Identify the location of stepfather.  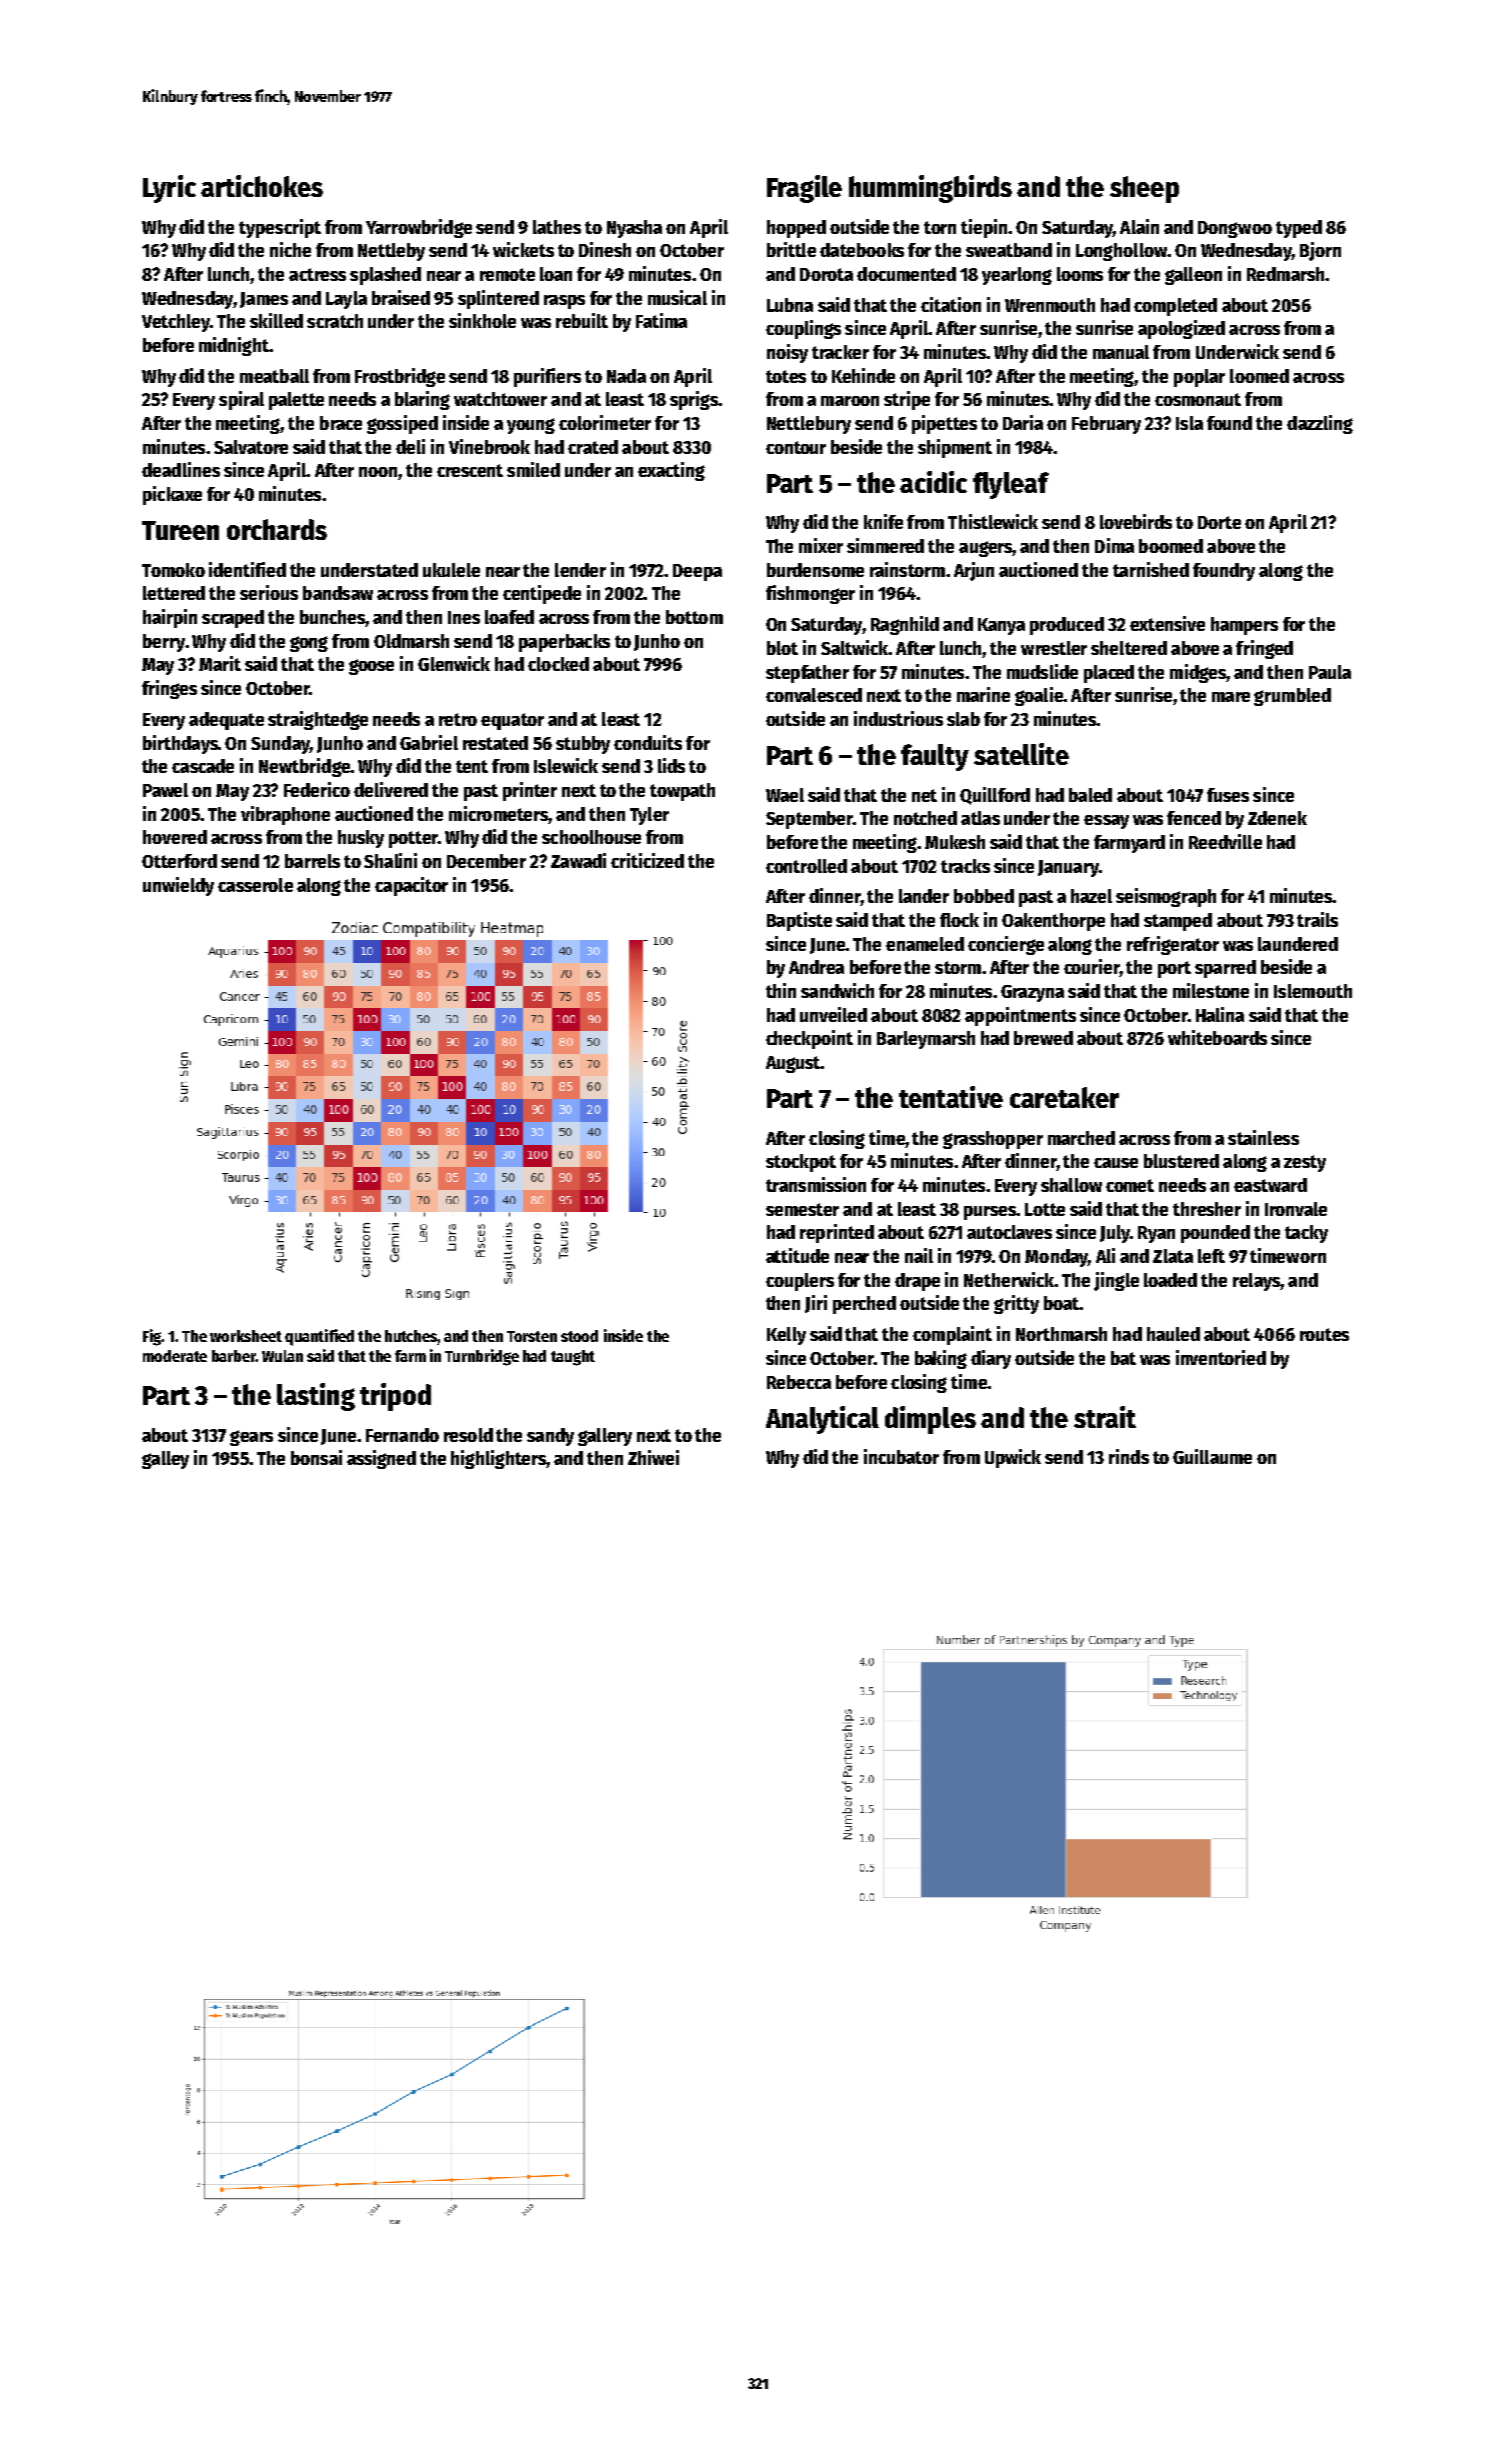
(807, 674).
